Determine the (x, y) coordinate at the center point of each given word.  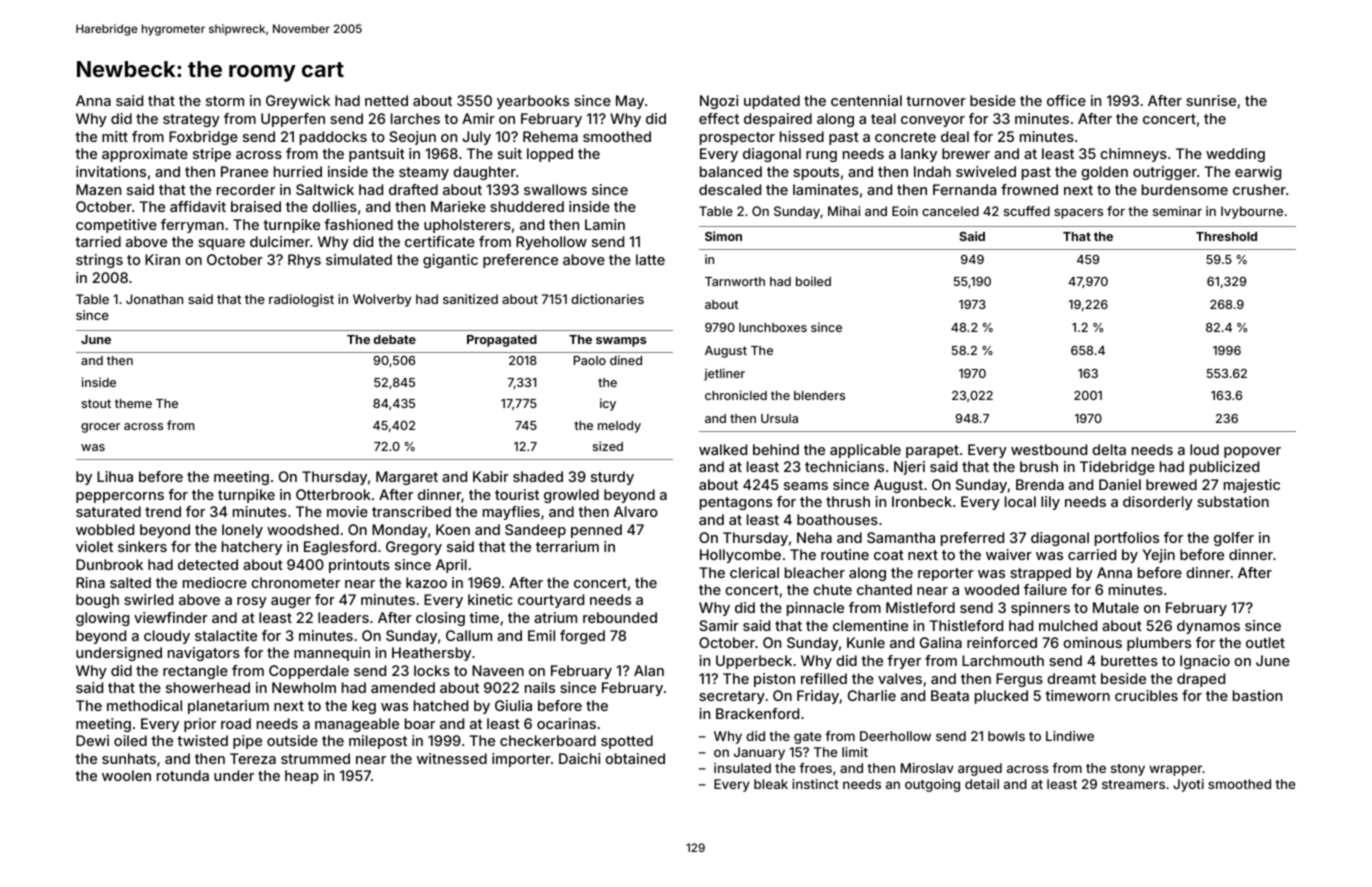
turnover (936, 101)
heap (302, 777)
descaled (730, 189)
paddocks (333, 138)
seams (806, 486)
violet (94, 546)
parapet (932, 451)
